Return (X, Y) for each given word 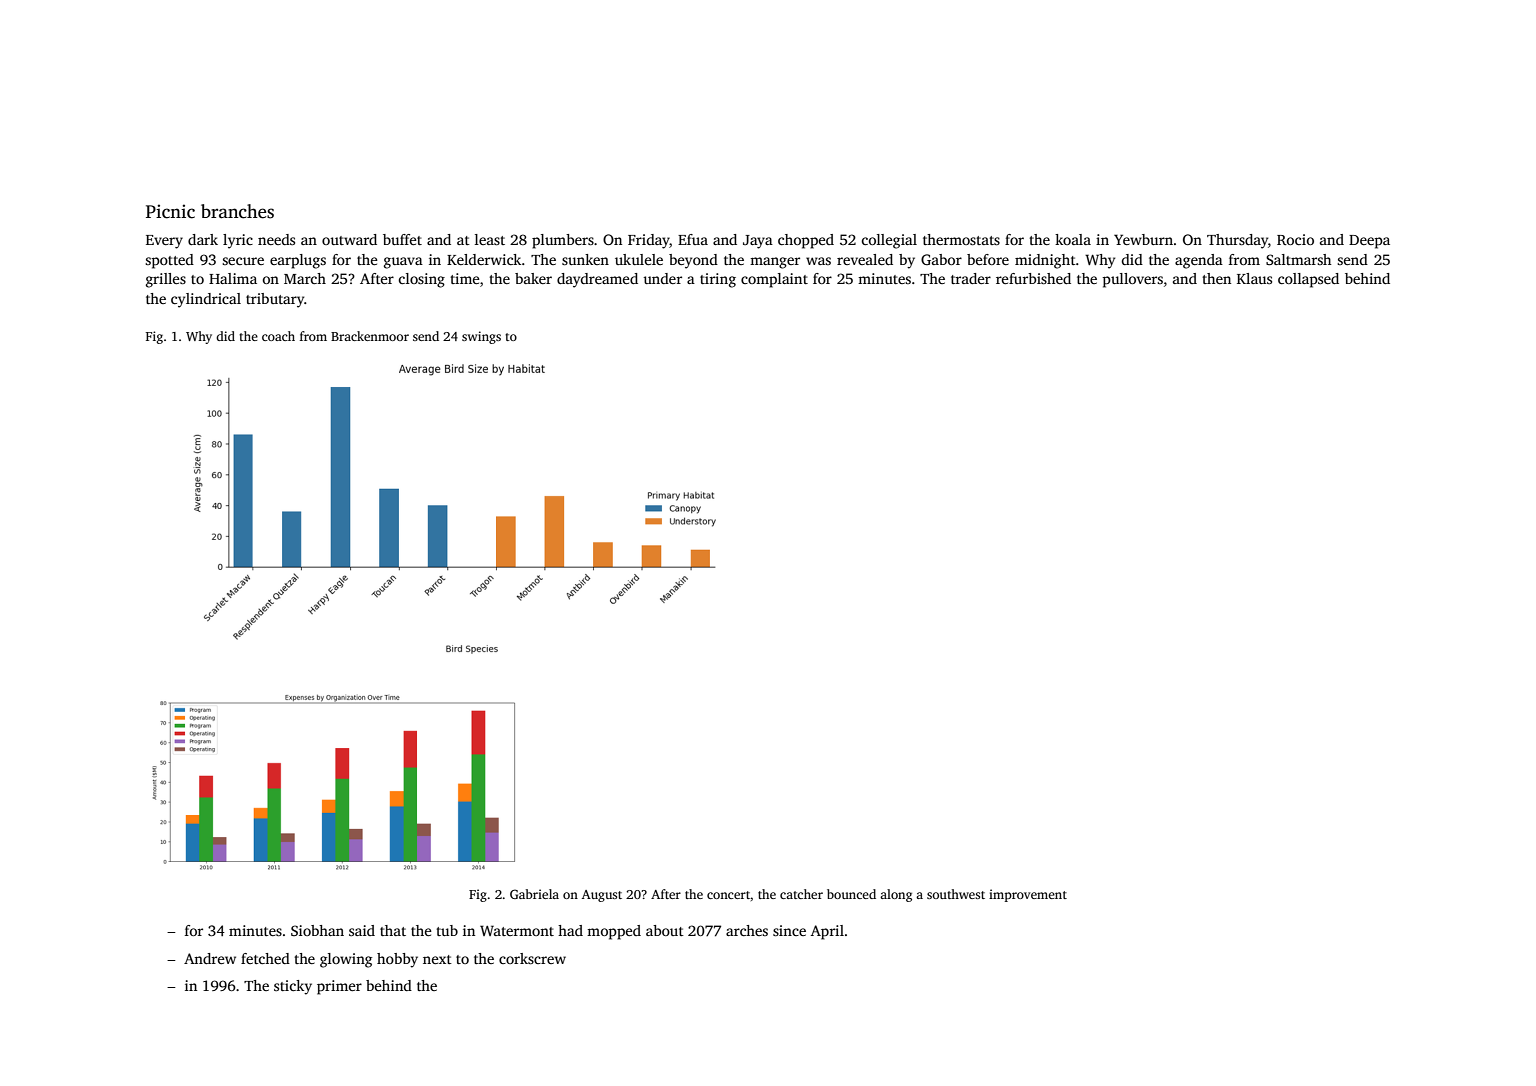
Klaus (1254, 278)
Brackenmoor (370, 336)
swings (481, 337)
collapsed (1308, 280)
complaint (774, 280)
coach (278, 336)
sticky (293, 987)
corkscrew (532, 958)
